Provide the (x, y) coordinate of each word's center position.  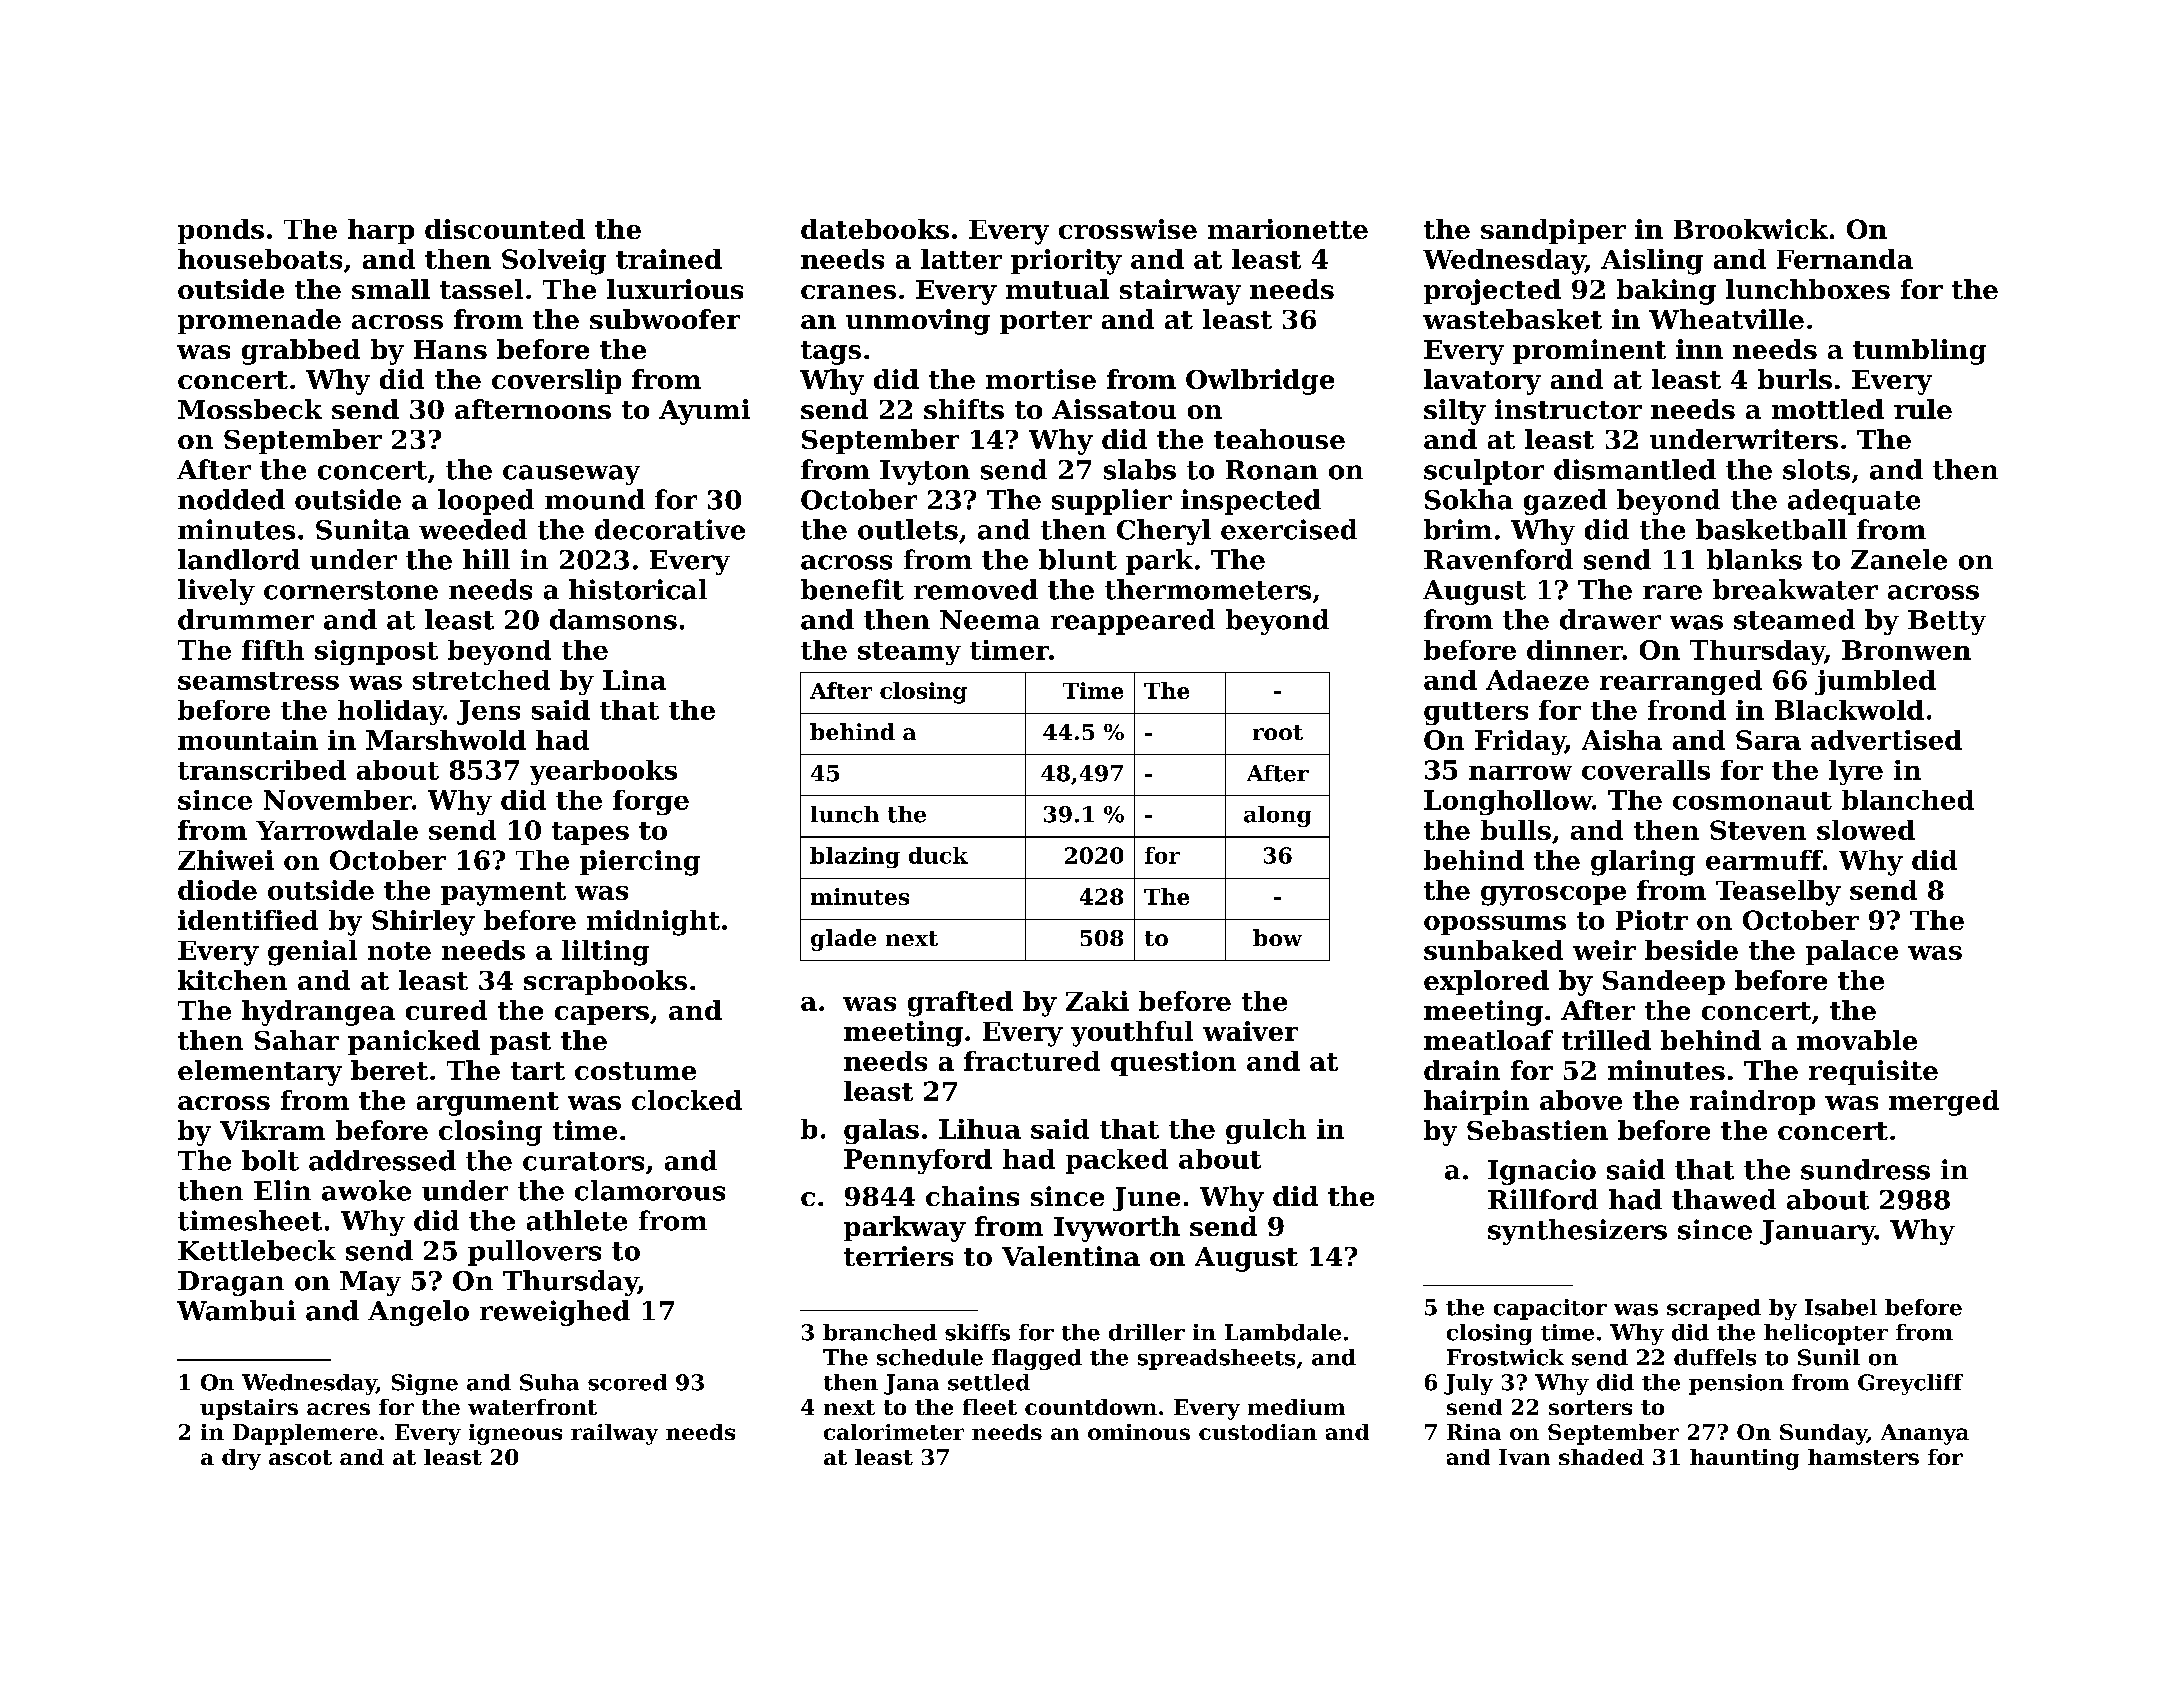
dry (241, 1459)
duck (938, 855)
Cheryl (1164, 532)
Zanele (1899, 559)
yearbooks (603, 772)
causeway (571, 475)
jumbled (1875, 682)
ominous (1139, 1432)
